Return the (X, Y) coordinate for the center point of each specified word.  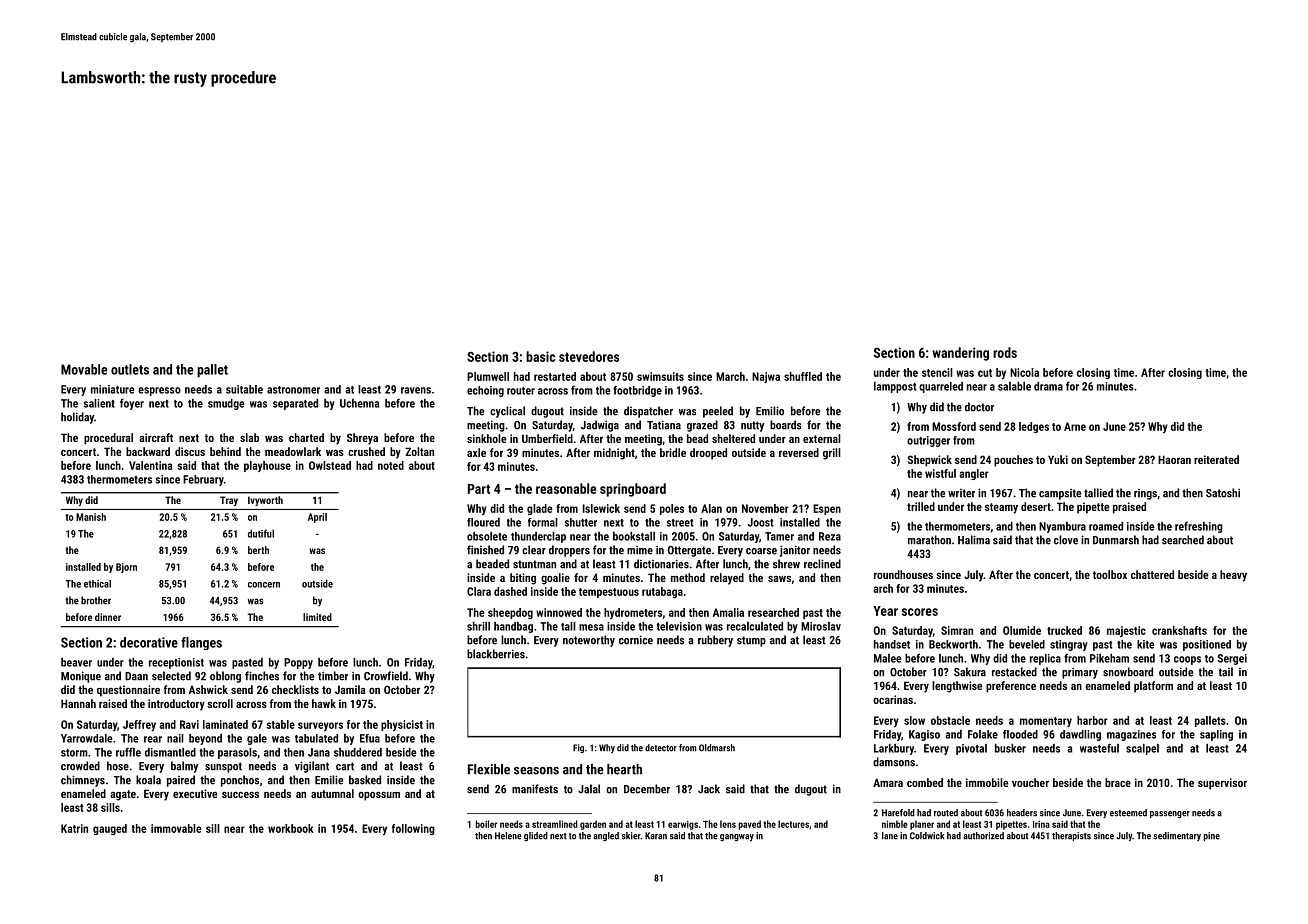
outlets (130, 369)
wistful (940, 473)
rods (1005, 352)
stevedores (589, 356)
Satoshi (1223, 493)
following (413, 829)
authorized (983, 836)
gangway (737, 838)
